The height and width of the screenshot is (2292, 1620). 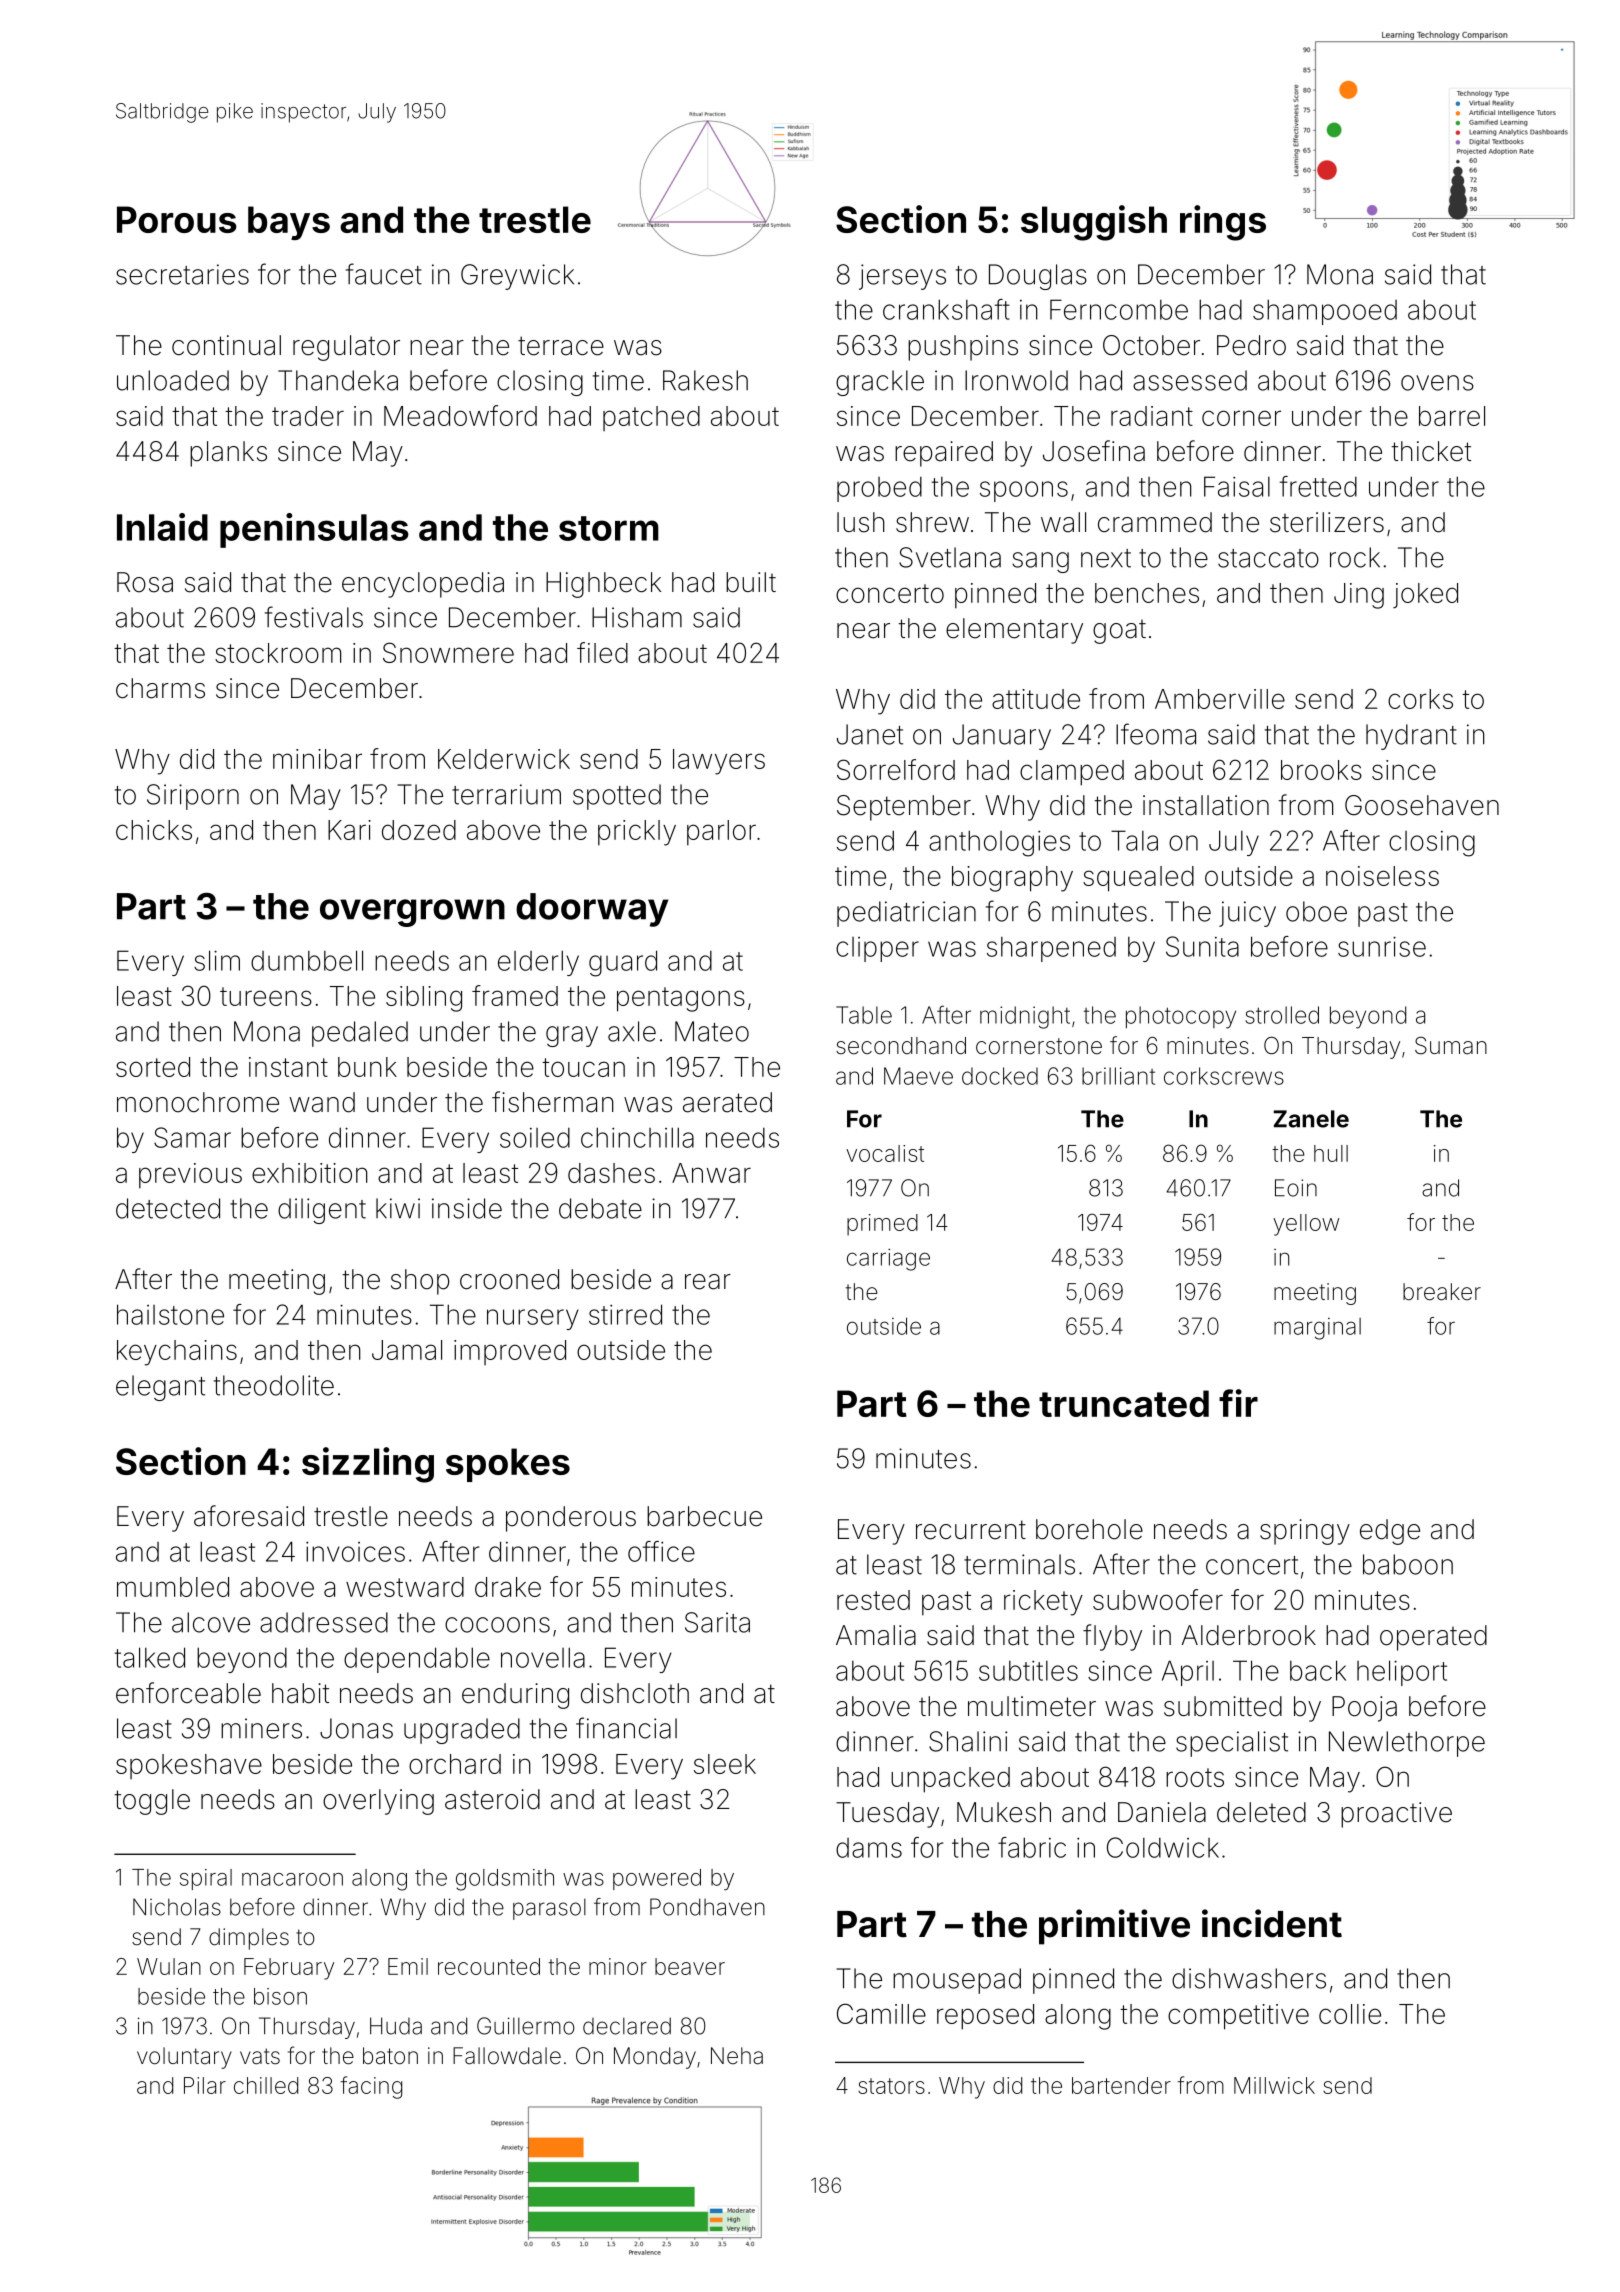 I want to click on parlor, so click(x=721, y=833).
